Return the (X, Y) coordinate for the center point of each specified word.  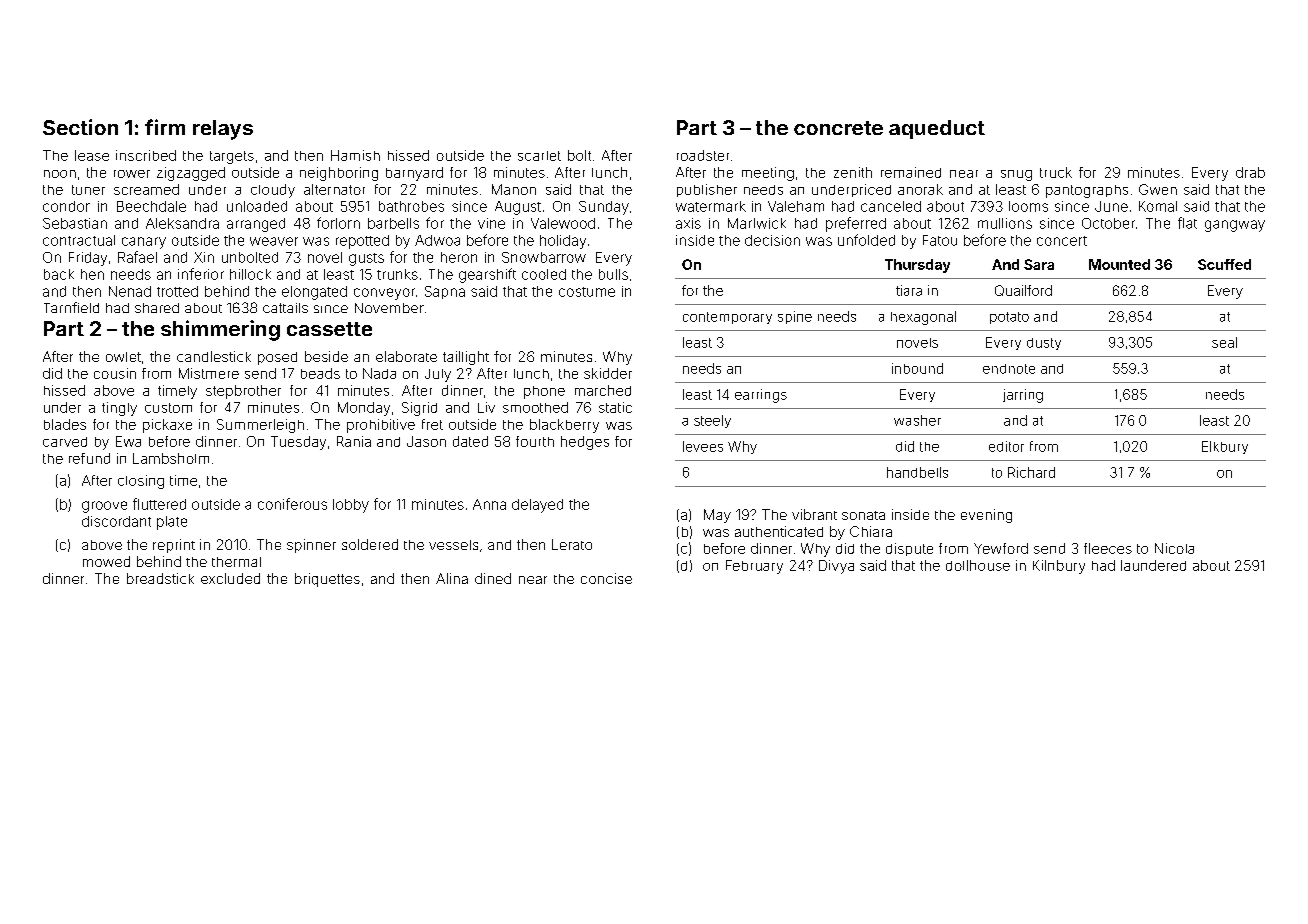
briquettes (327, 580)
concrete (838, 128)
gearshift (487, 275)
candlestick (214, 356)
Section (80, 127)
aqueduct (937, 129)
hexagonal (923, 318)
